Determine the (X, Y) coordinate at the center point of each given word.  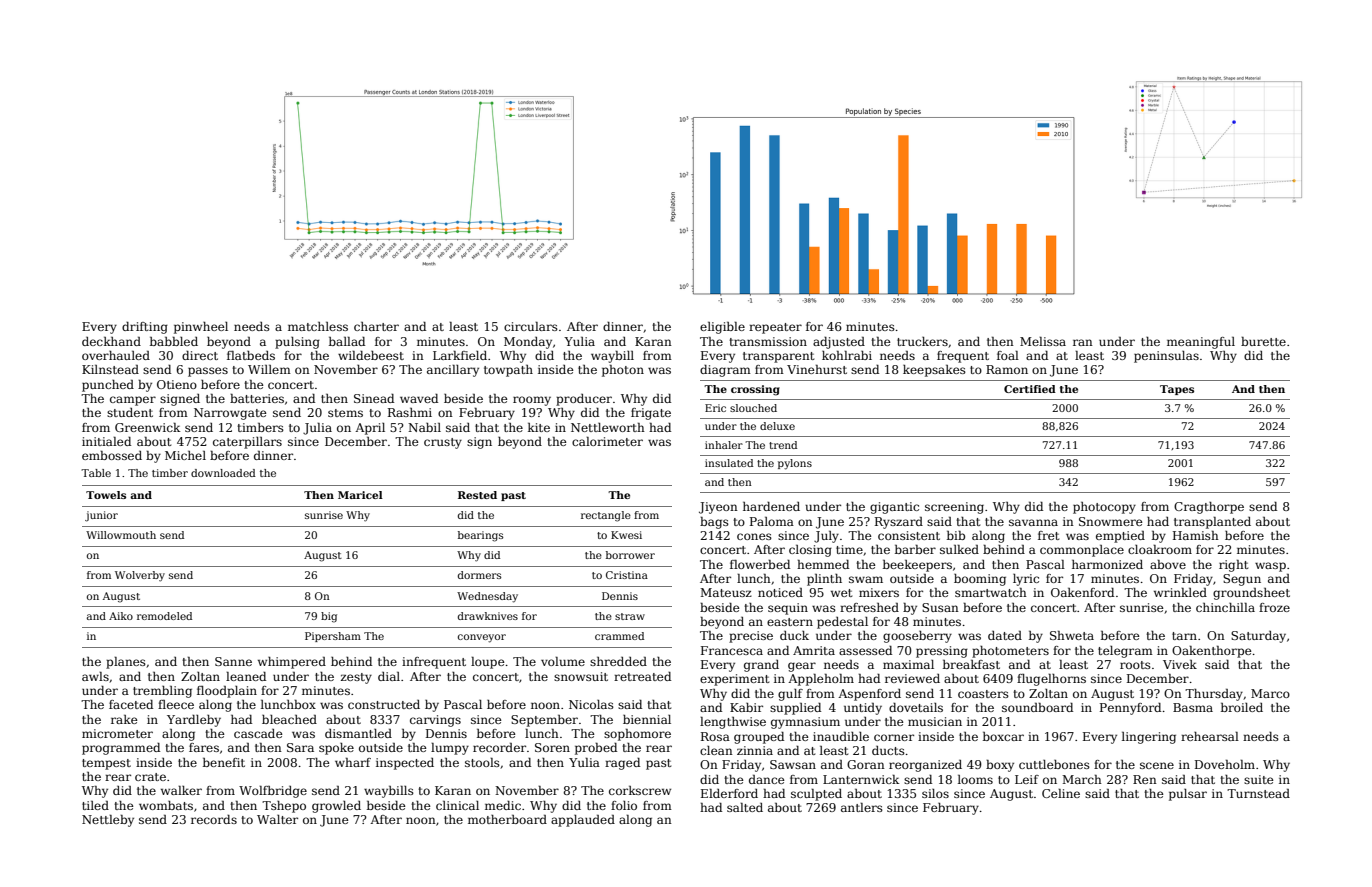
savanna (1033, 522)
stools (482, 762)
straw (630, 616)
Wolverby (140, 576)
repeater (775, 328)
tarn (1184, 636)
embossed (112, 455)
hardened (771, 506)
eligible (722, 328)
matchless (318, 326)
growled (336, 807)
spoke (336, 749)
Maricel (360, 495)
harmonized (1107, 564)
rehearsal (1210, 736)
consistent (909, 535)
